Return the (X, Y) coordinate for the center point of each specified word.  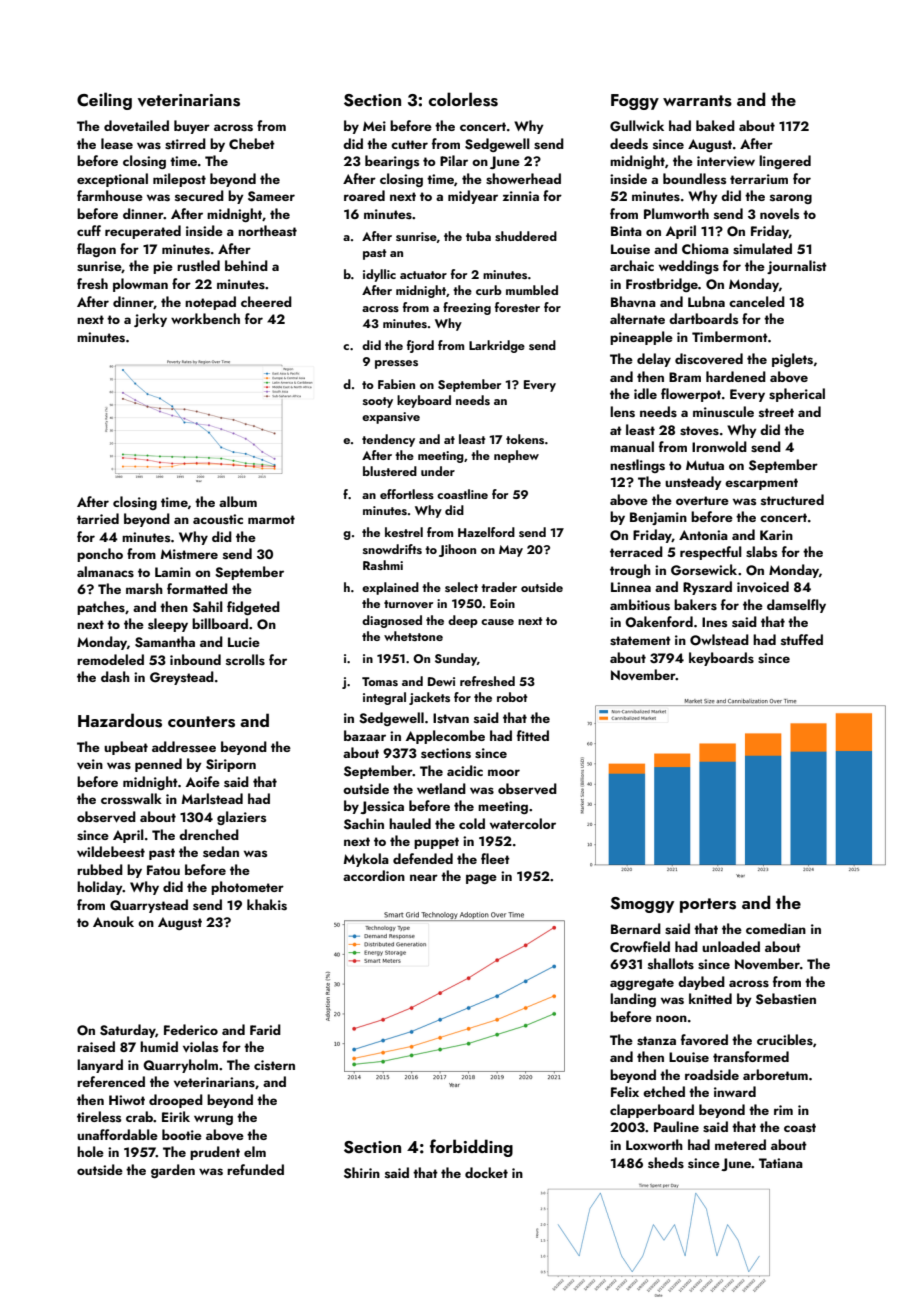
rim (783, 1110)
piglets (792, 360)
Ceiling (104, 101)
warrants (697, 101)
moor (504, 772)
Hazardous (120, 720)
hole (90, 1151)
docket (486, 1172)
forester (517, 307)
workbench (205, 318)
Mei (374, 126)
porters (708, 905)
